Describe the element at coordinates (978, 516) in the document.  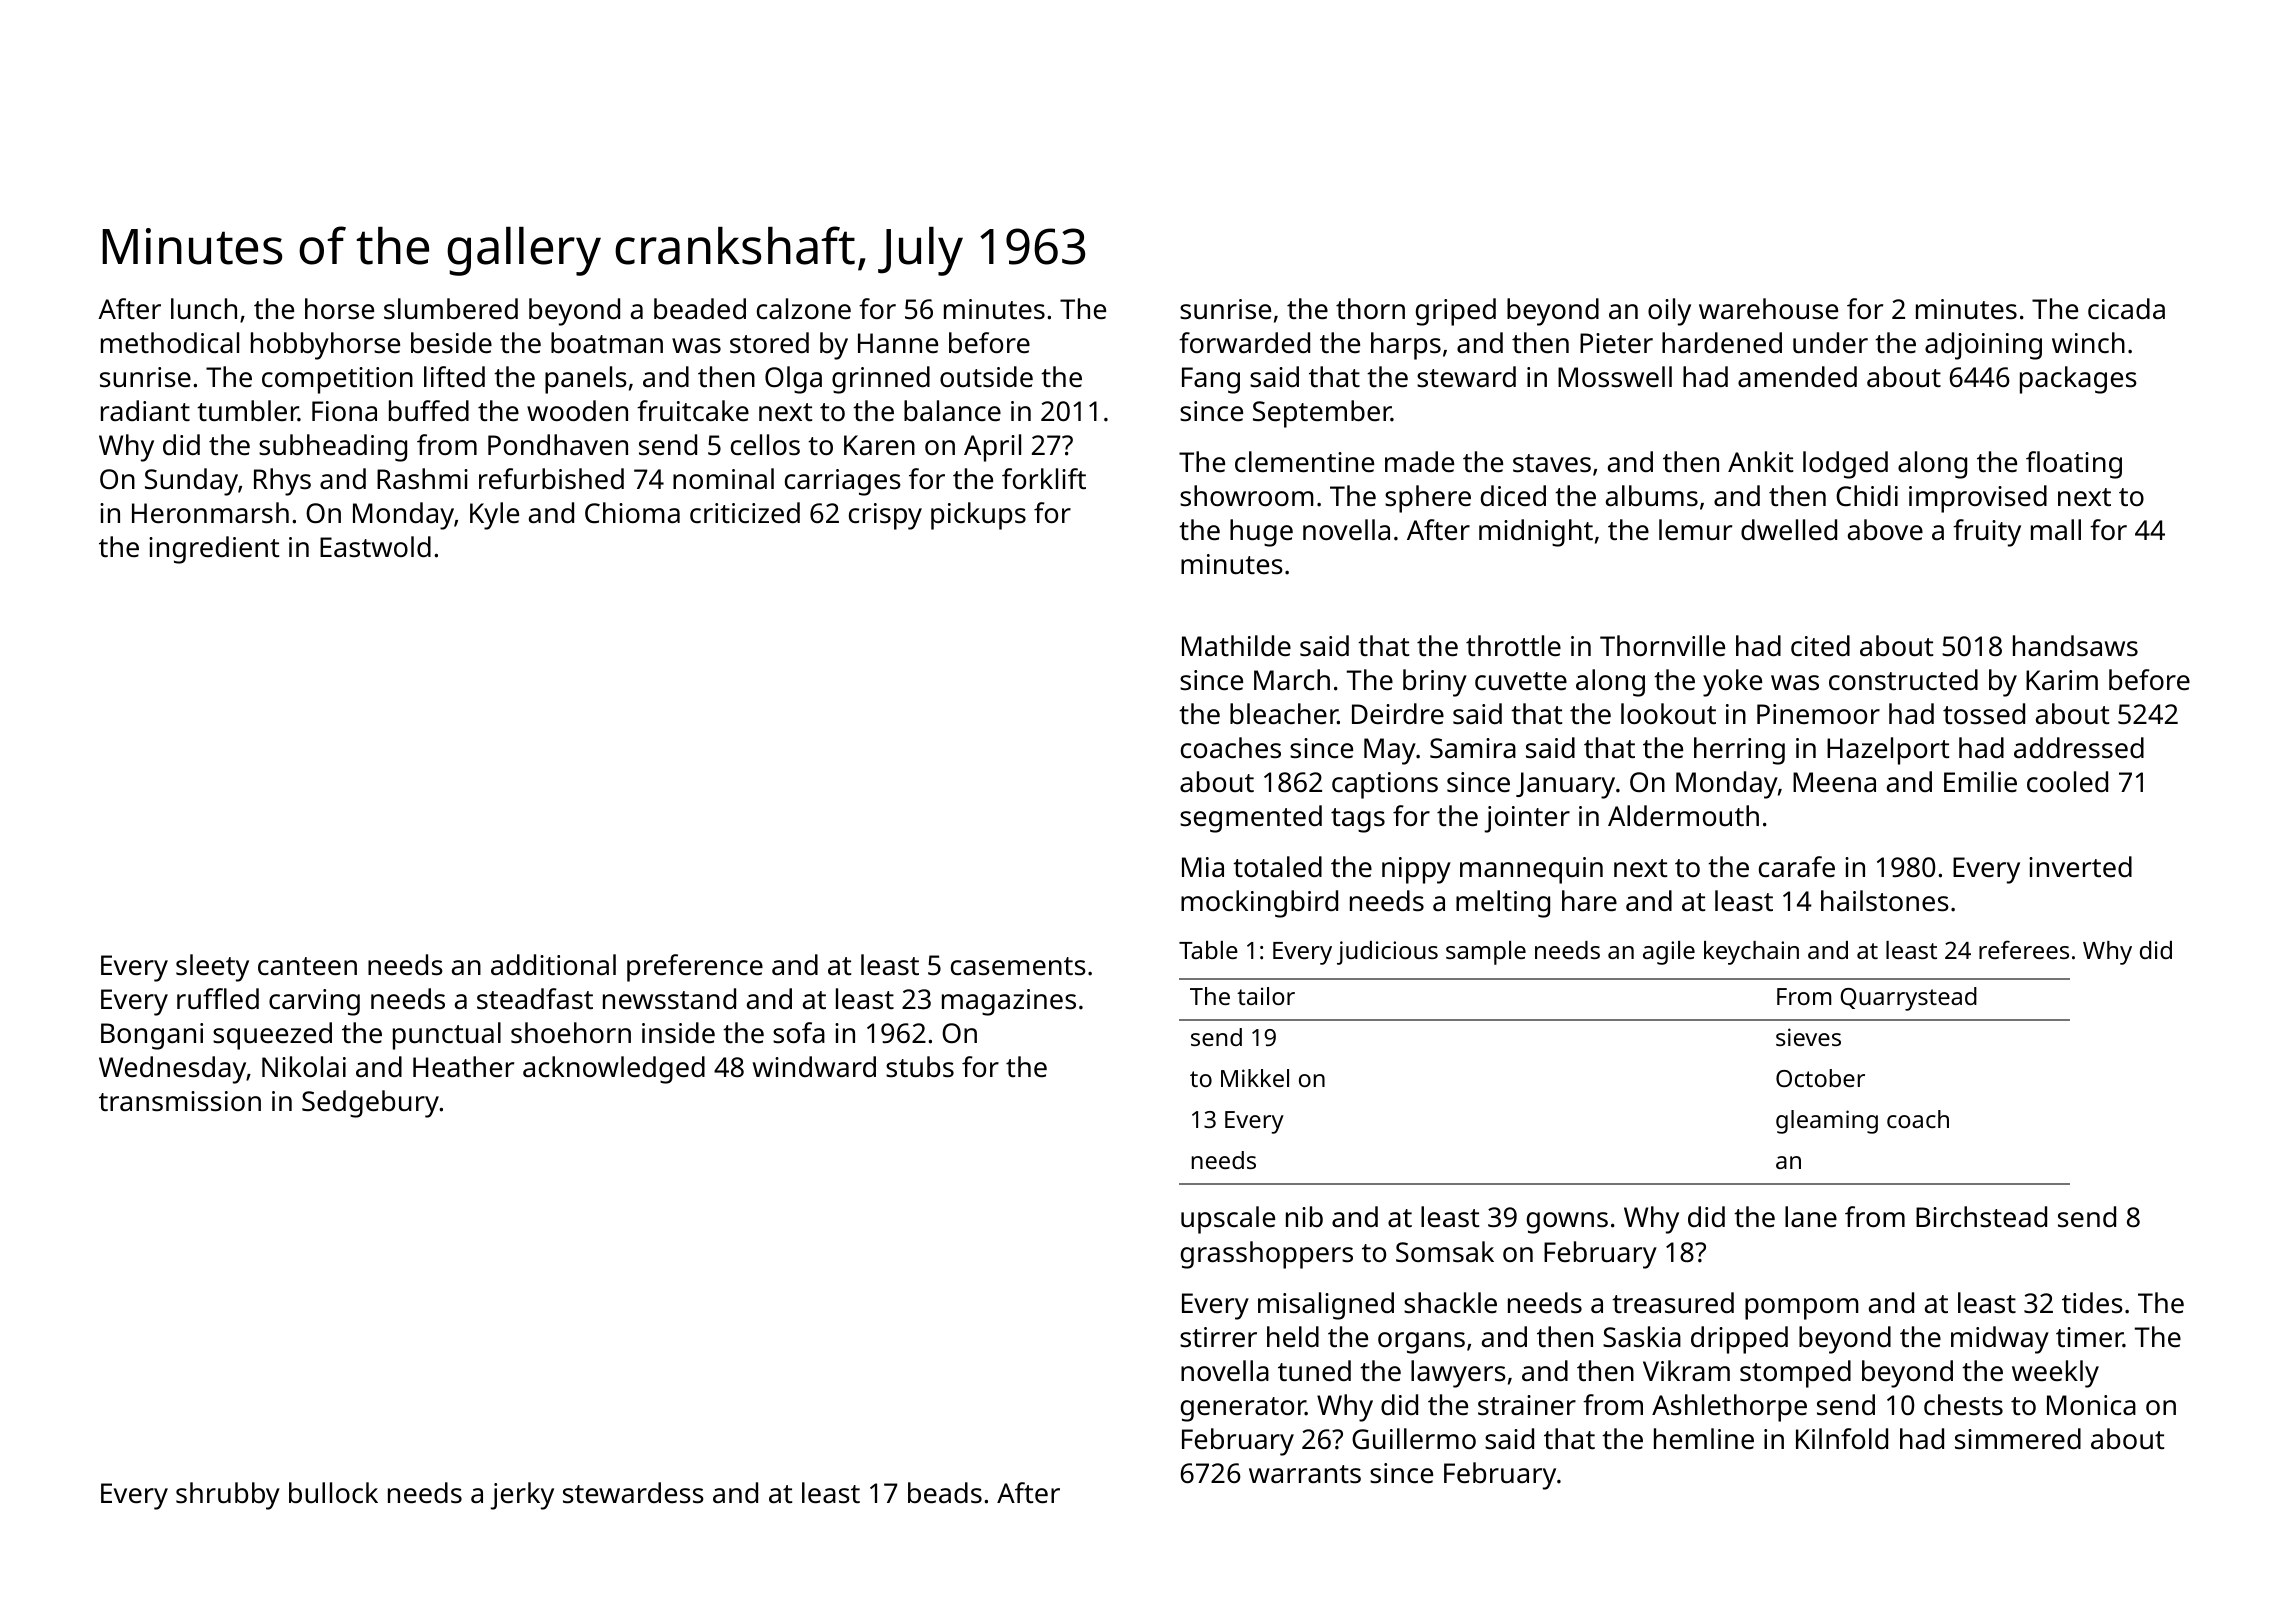
I see `pickups` at that location.
